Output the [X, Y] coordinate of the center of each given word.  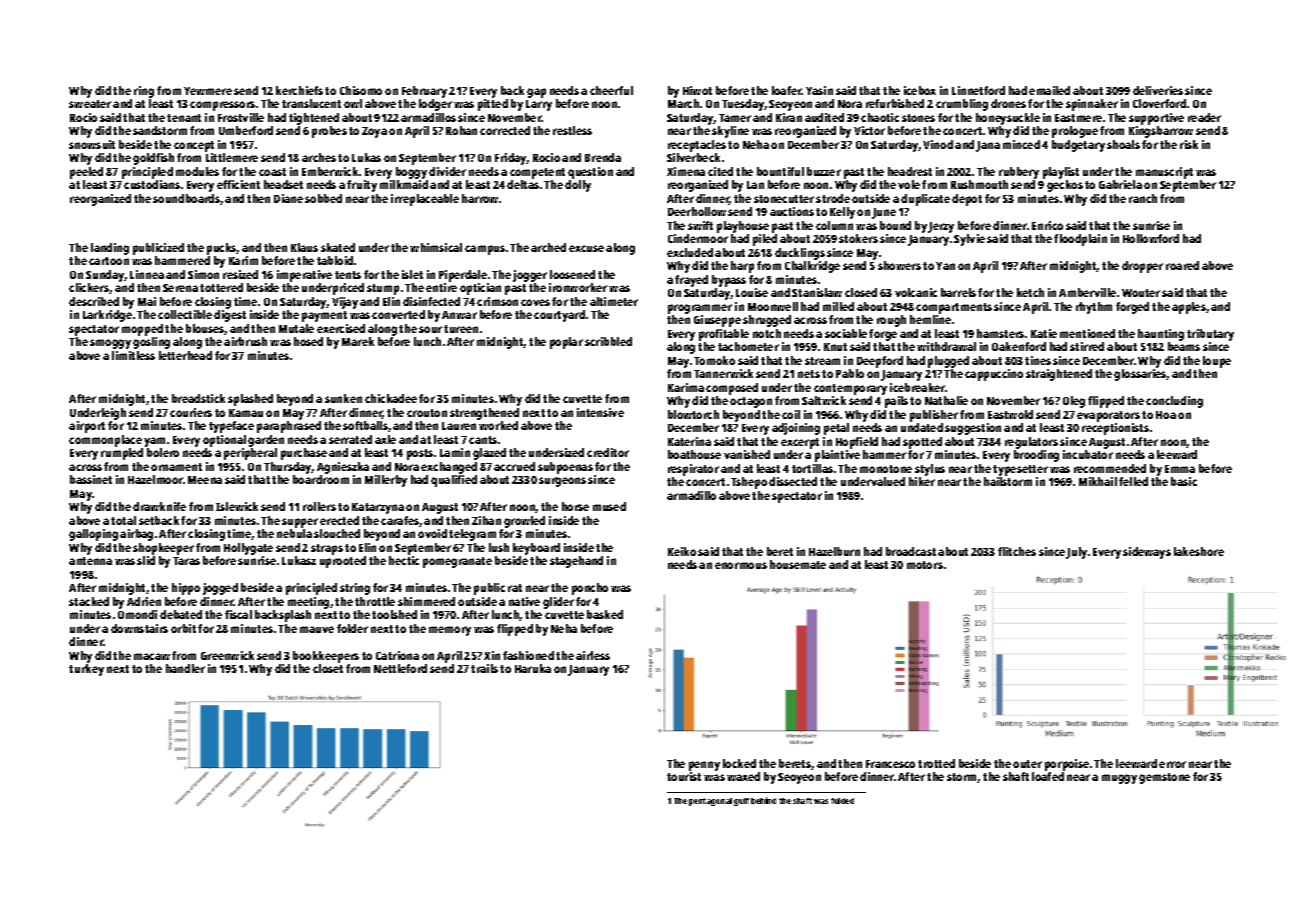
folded [842, 801]
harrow [480, 198]
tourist [684, 776]
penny [704, 766]
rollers [319, 506]
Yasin [819, 90]
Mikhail [1098, 481]
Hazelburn [834, 551]
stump [383, 289]
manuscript [1164, 173]
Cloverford [1159, 103]
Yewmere [208, 91]
